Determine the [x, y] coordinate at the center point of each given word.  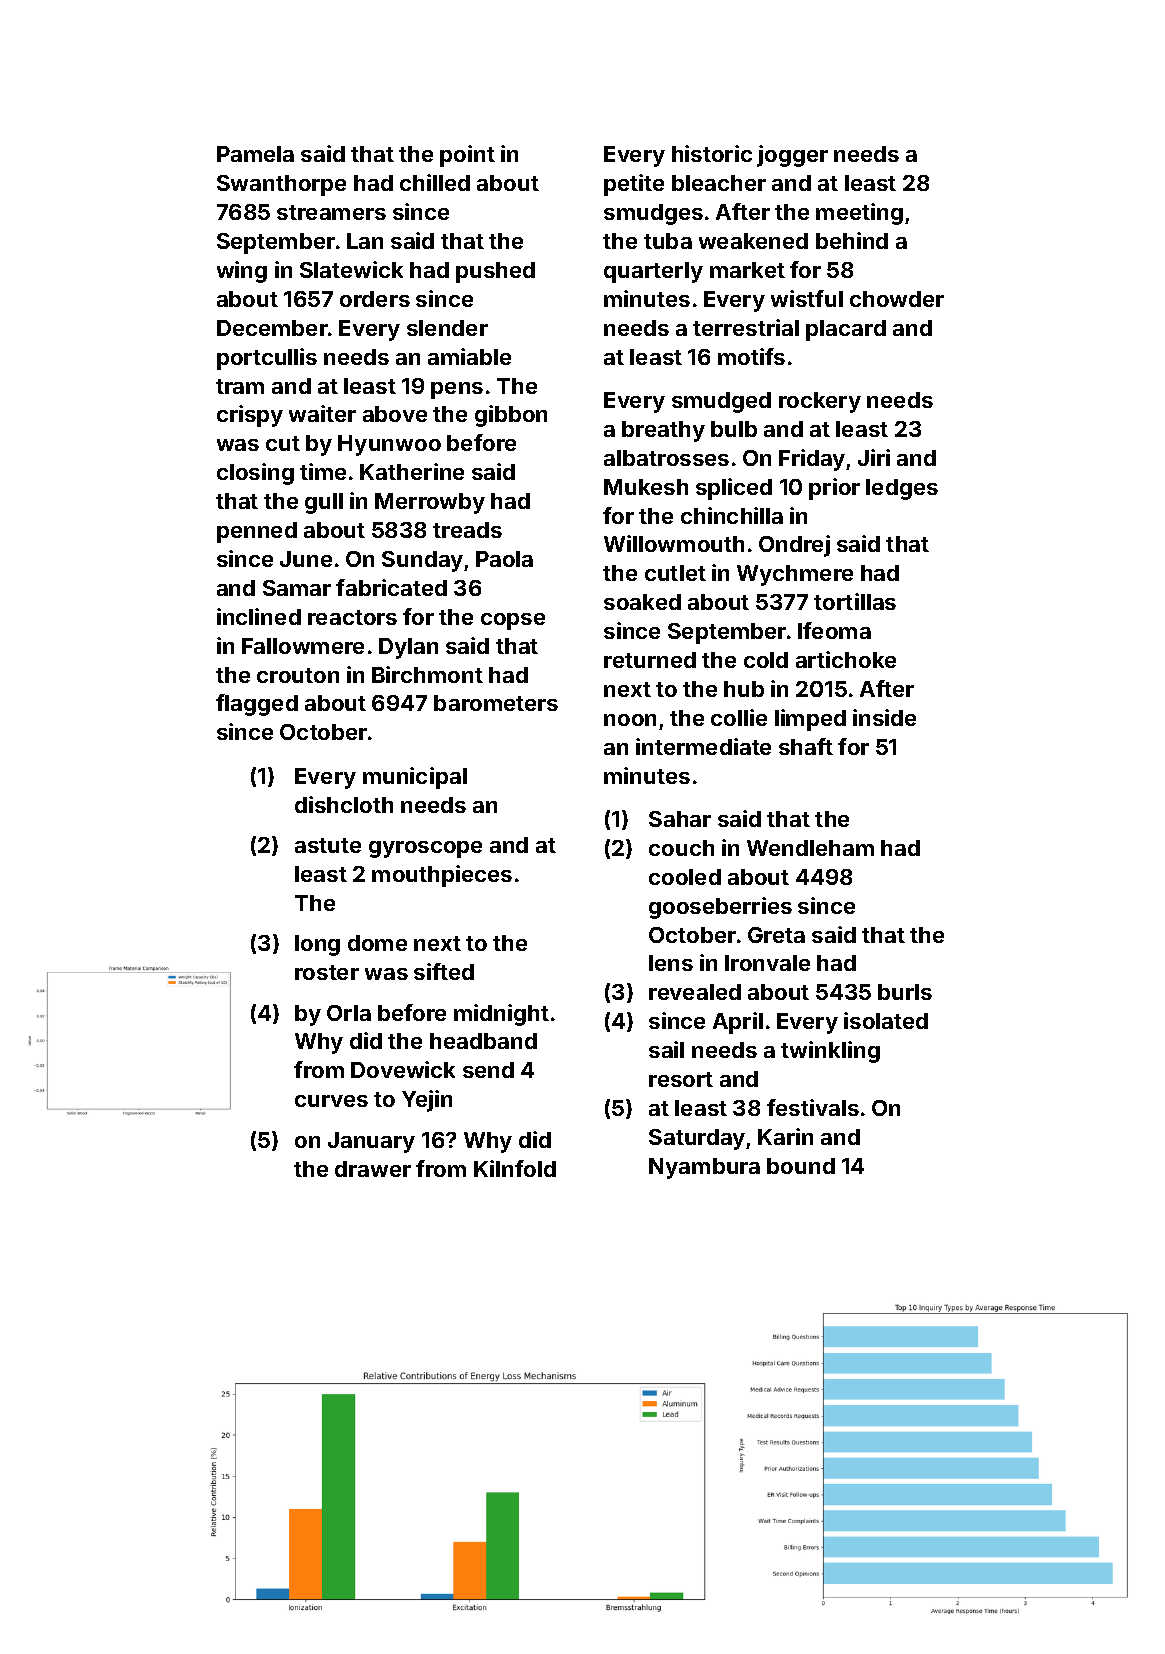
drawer [373, 1169]
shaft [806, 746]
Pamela [255, 154]
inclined [259, 616]
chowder [897, 299]
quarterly [653, 272]
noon [630, 720]
